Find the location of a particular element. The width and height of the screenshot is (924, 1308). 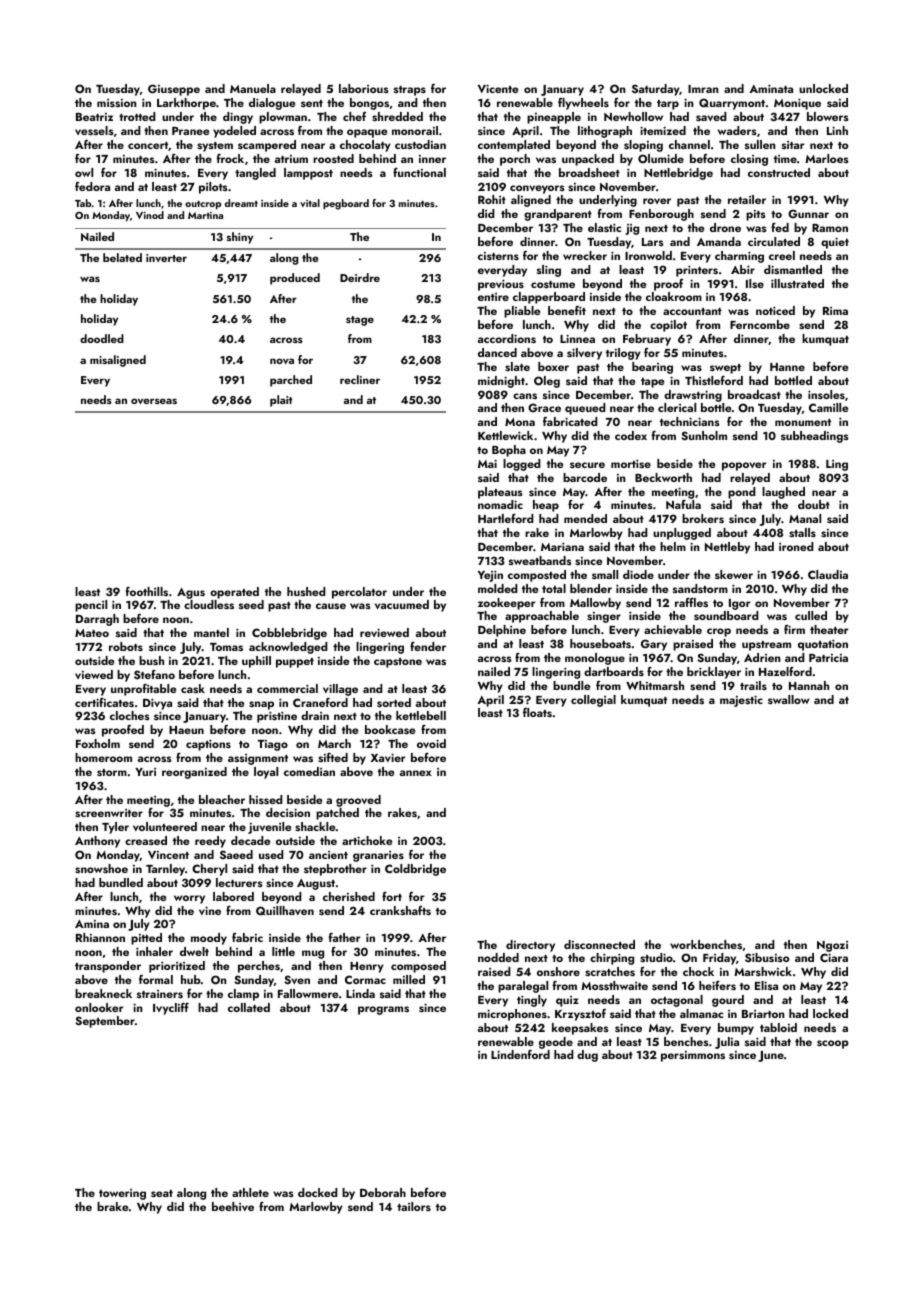

Sibusiso is located at coordinates (767, 957).
